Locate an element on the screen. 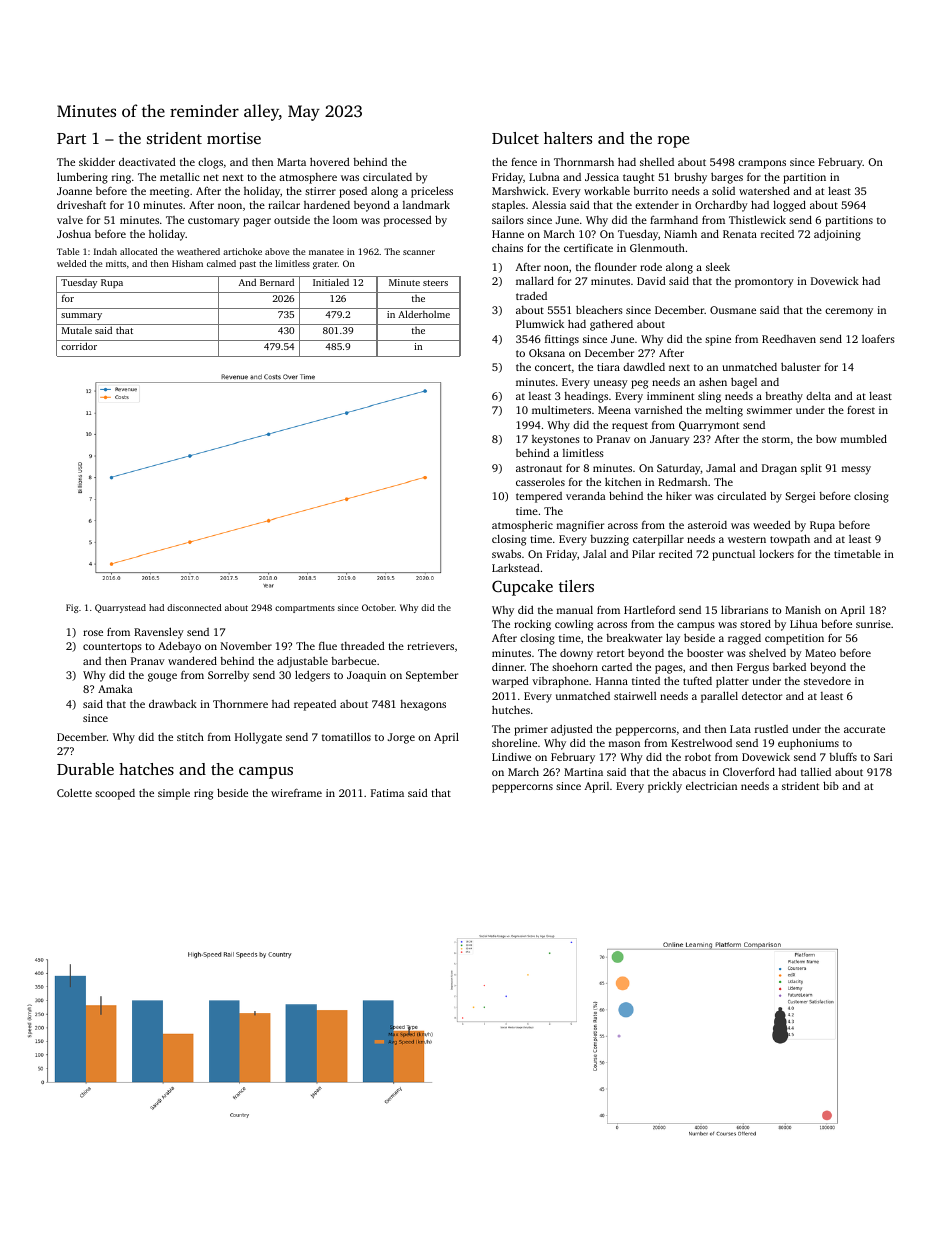  tempered is located at coordinates (539, 497).
